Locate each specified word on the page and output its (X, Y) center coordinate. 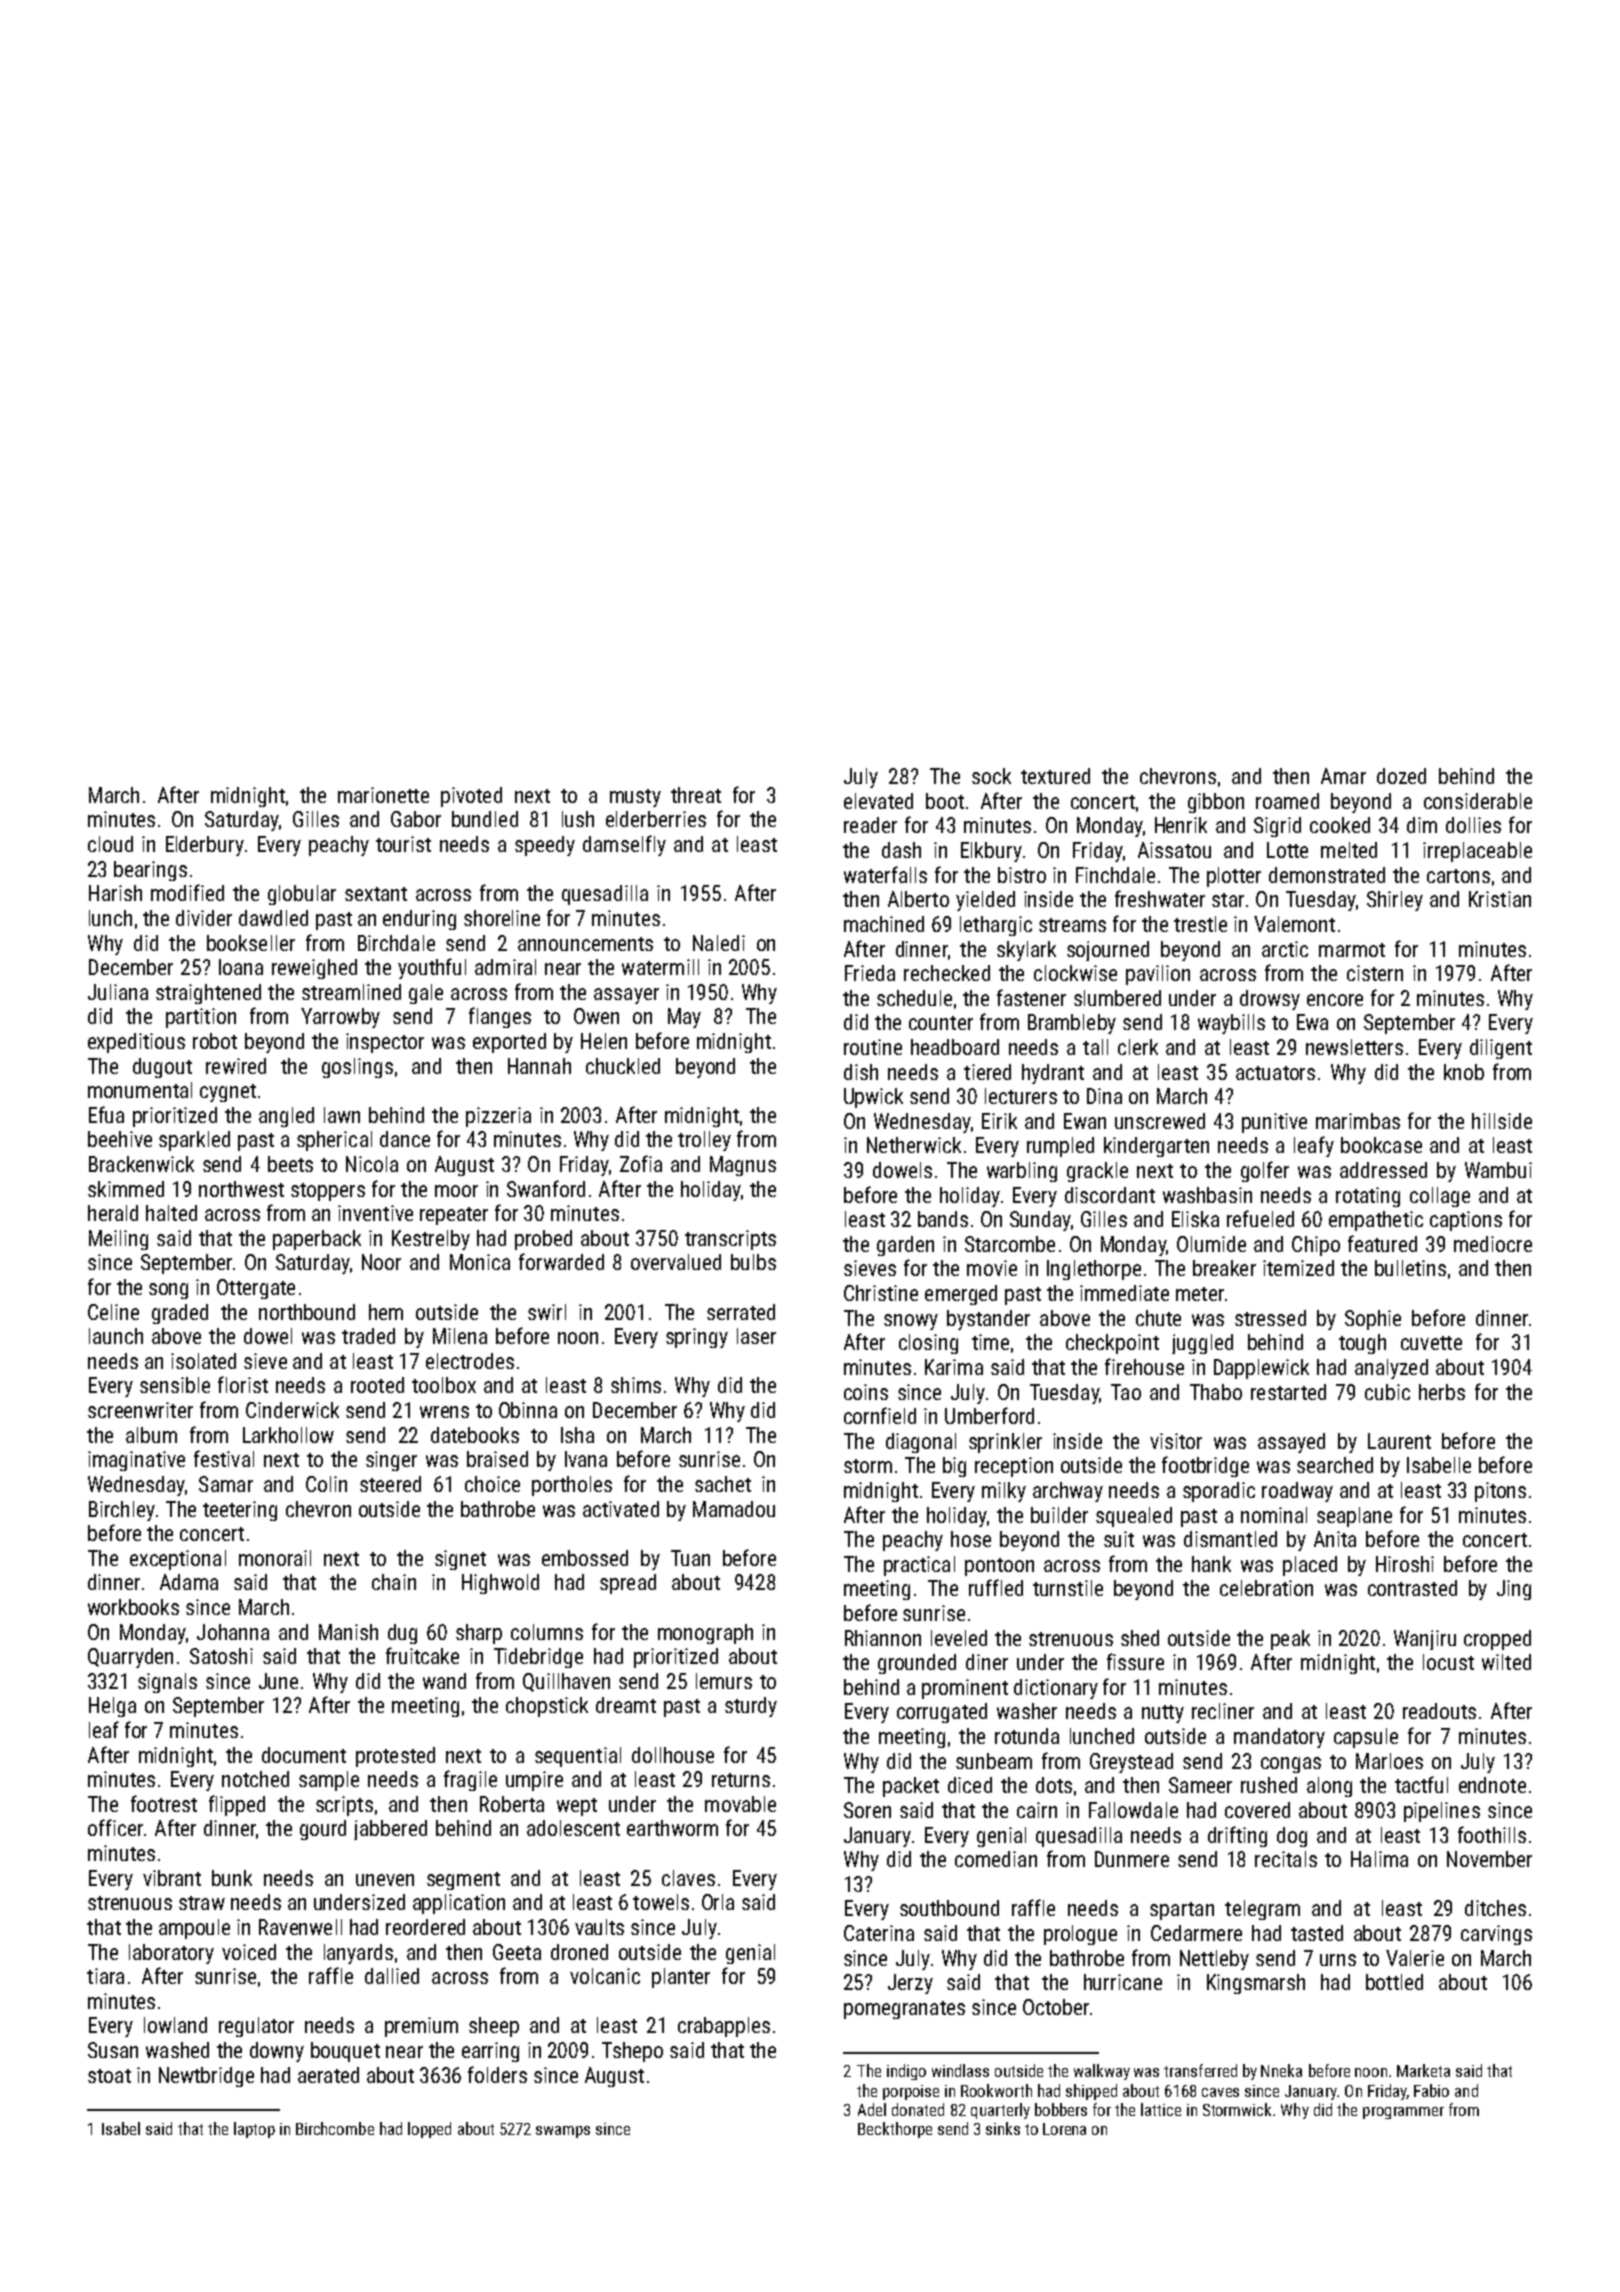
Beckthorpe (895, 2130)
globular (302, 895)
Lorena (1064, 2129)
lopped (429, 2130)
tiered (987, 1072)
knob (1464, 1072)
